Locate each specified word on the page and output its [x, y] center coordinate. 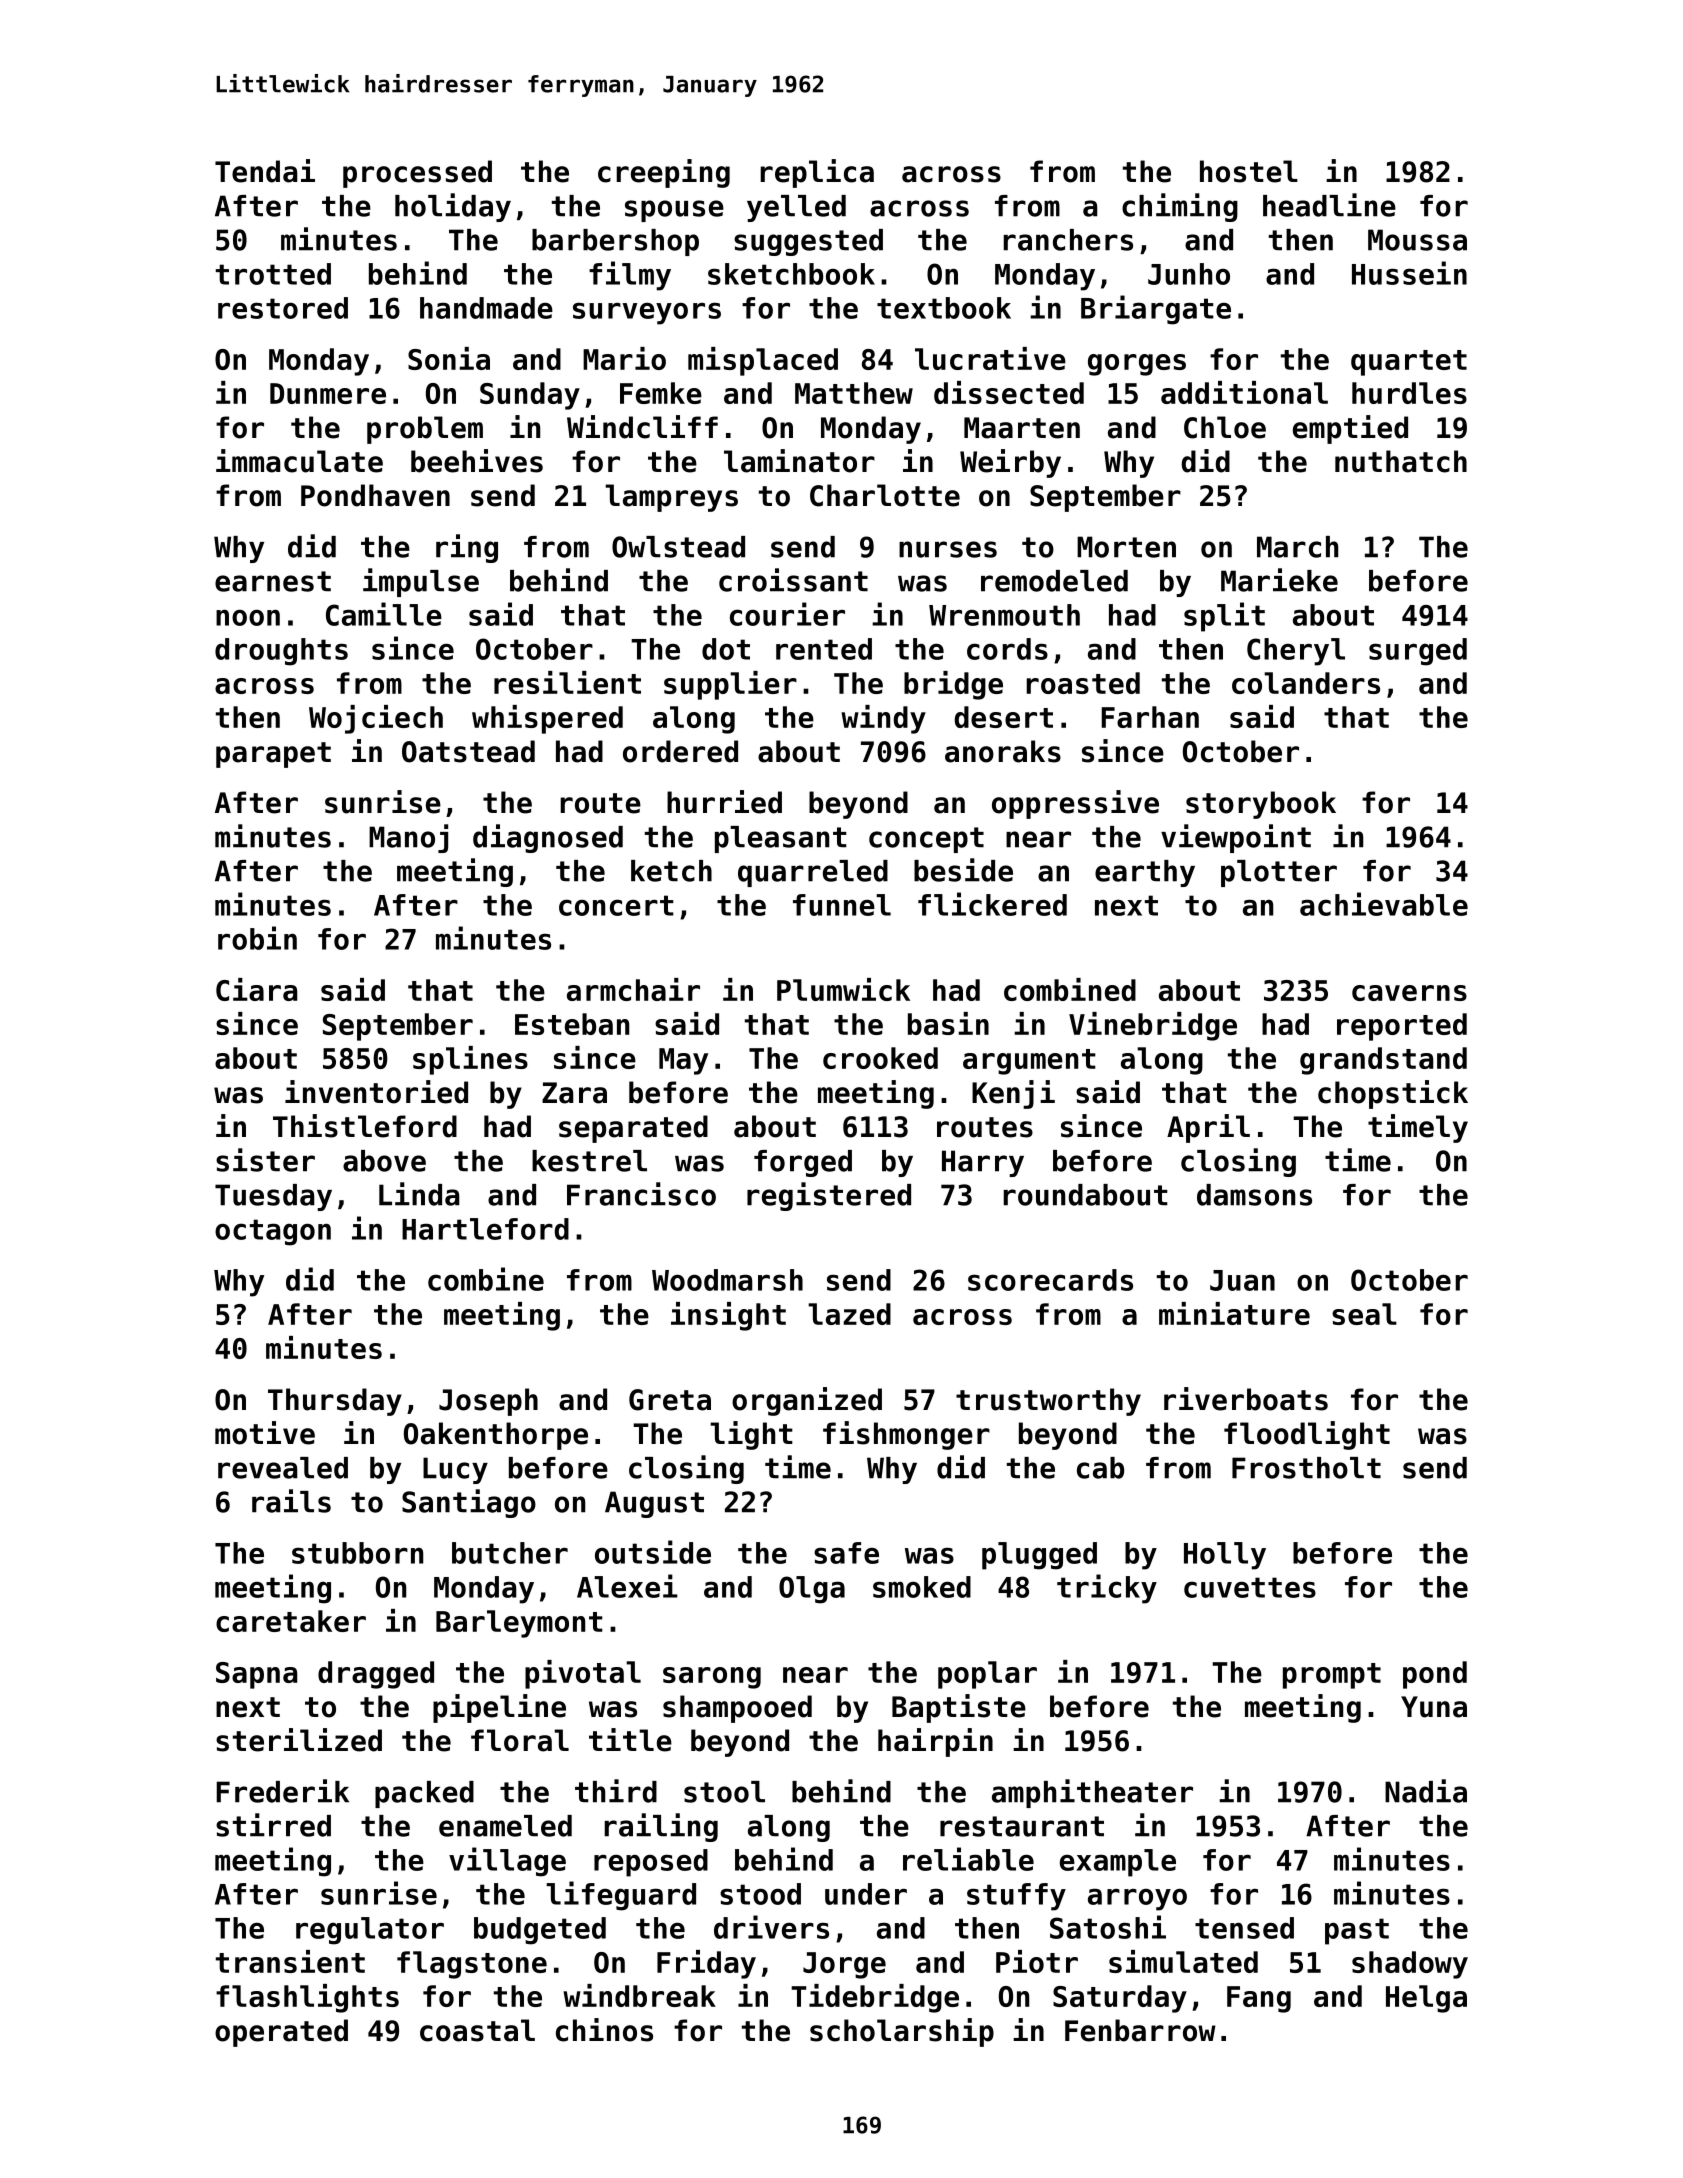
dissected [1009, 392]
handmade [486, 308]
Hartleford [485, 1229]
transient [290, 1961]
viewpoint [1236, 838]
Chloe [1225, 427]
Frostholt [1306, 1468]
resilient [567, 682]
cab [1100, 1468]
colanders [1306, 683]
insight [728, 1316]
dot [726, 649]
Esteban [572, 1024]
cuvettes [1250, 1587]
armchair [633, 989]
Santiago [469, 1503]
